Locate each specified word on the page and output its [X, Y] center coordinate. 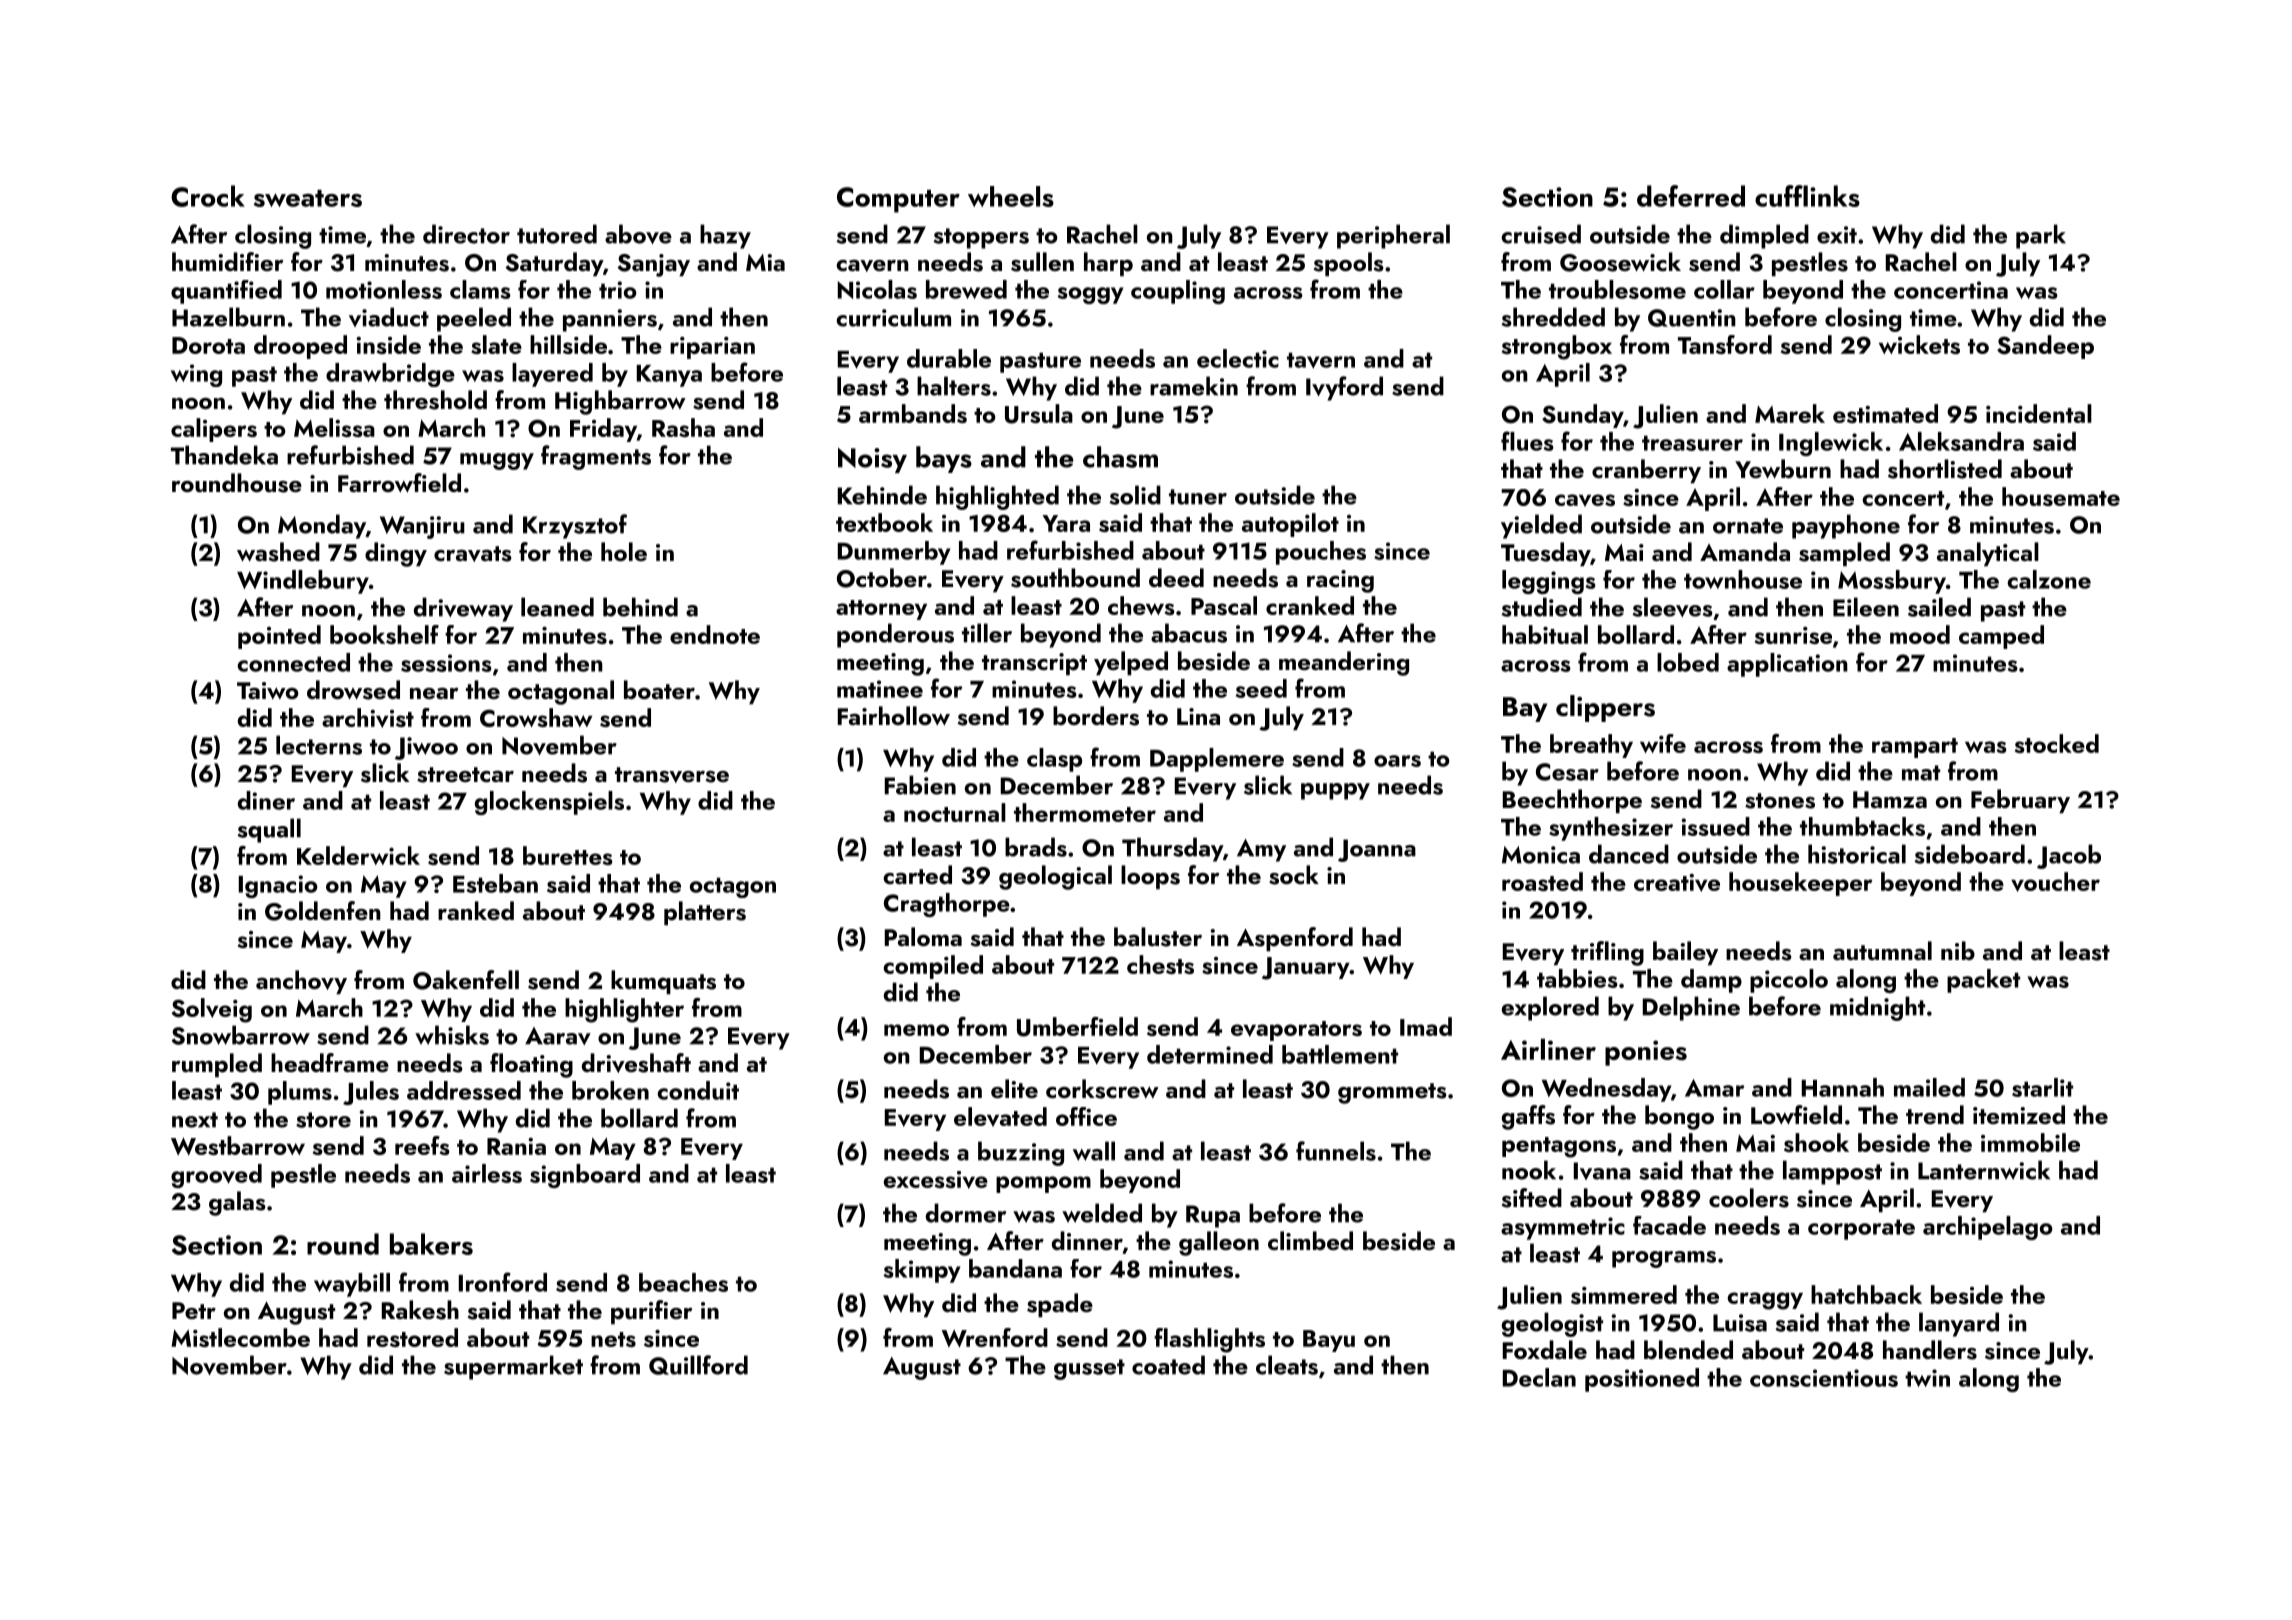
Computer [898, 200]
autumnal [1882, 951]
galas [237, 1203]
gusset [1089, 1369]
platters [705, 913]
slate [496, 344]
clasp [1054, 760]
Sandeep [2045, 347]
